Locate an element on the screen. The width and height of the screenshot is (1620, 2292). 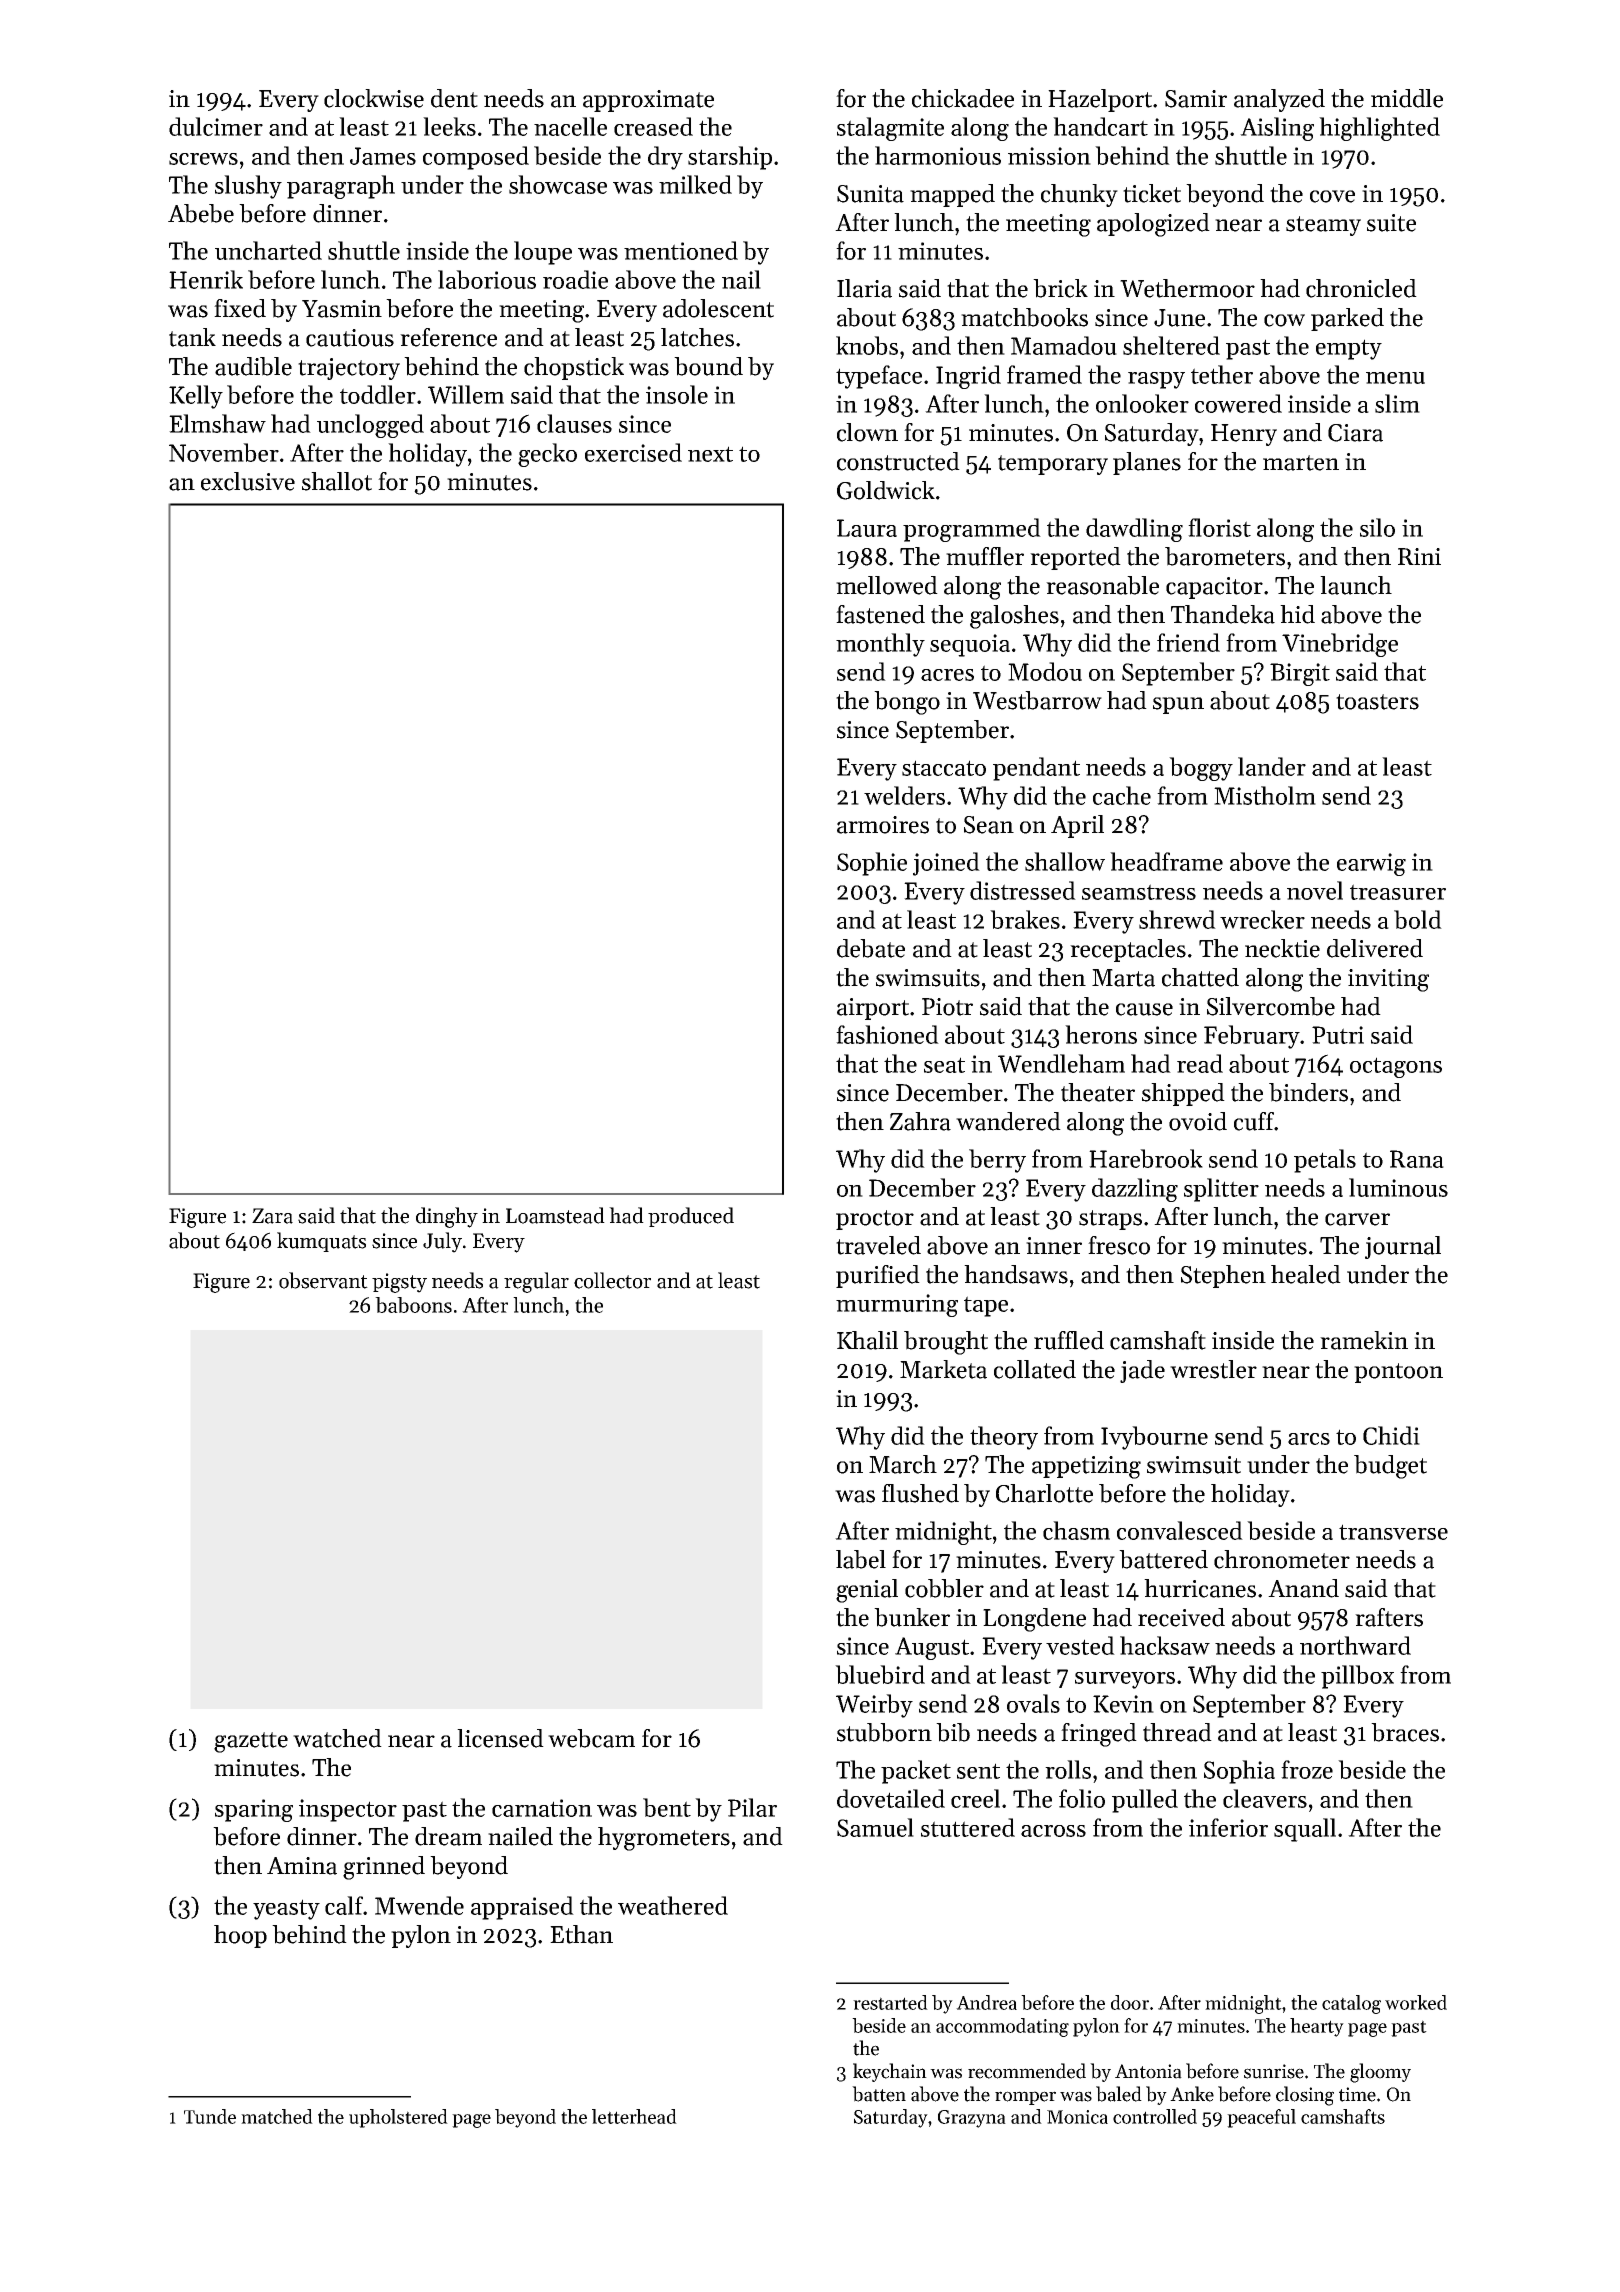
fastened is located at coordinates (880, 614).
